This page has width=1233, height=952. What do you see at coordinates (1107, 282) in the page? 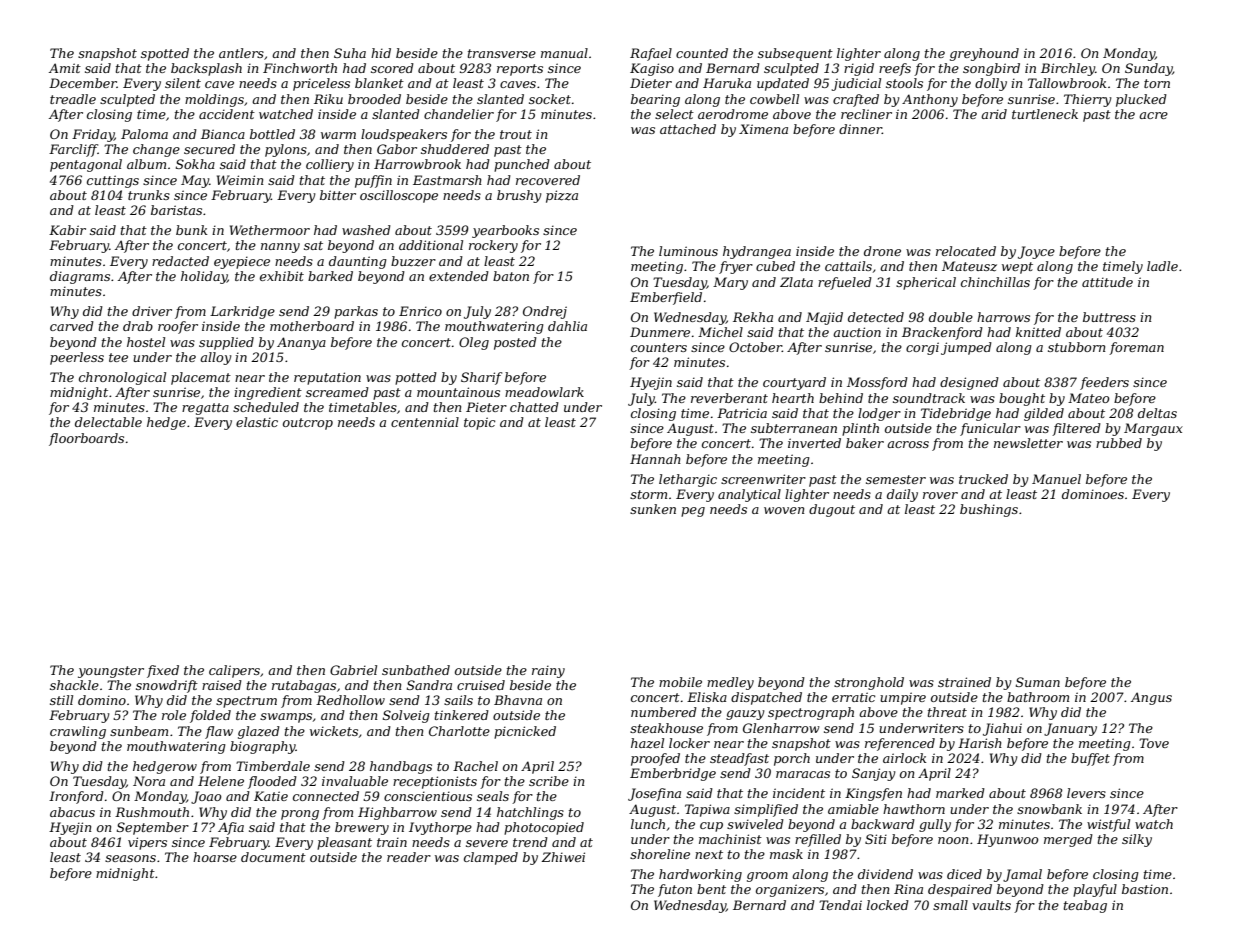
I see `attitude` at bounding box center [1107, 282].
